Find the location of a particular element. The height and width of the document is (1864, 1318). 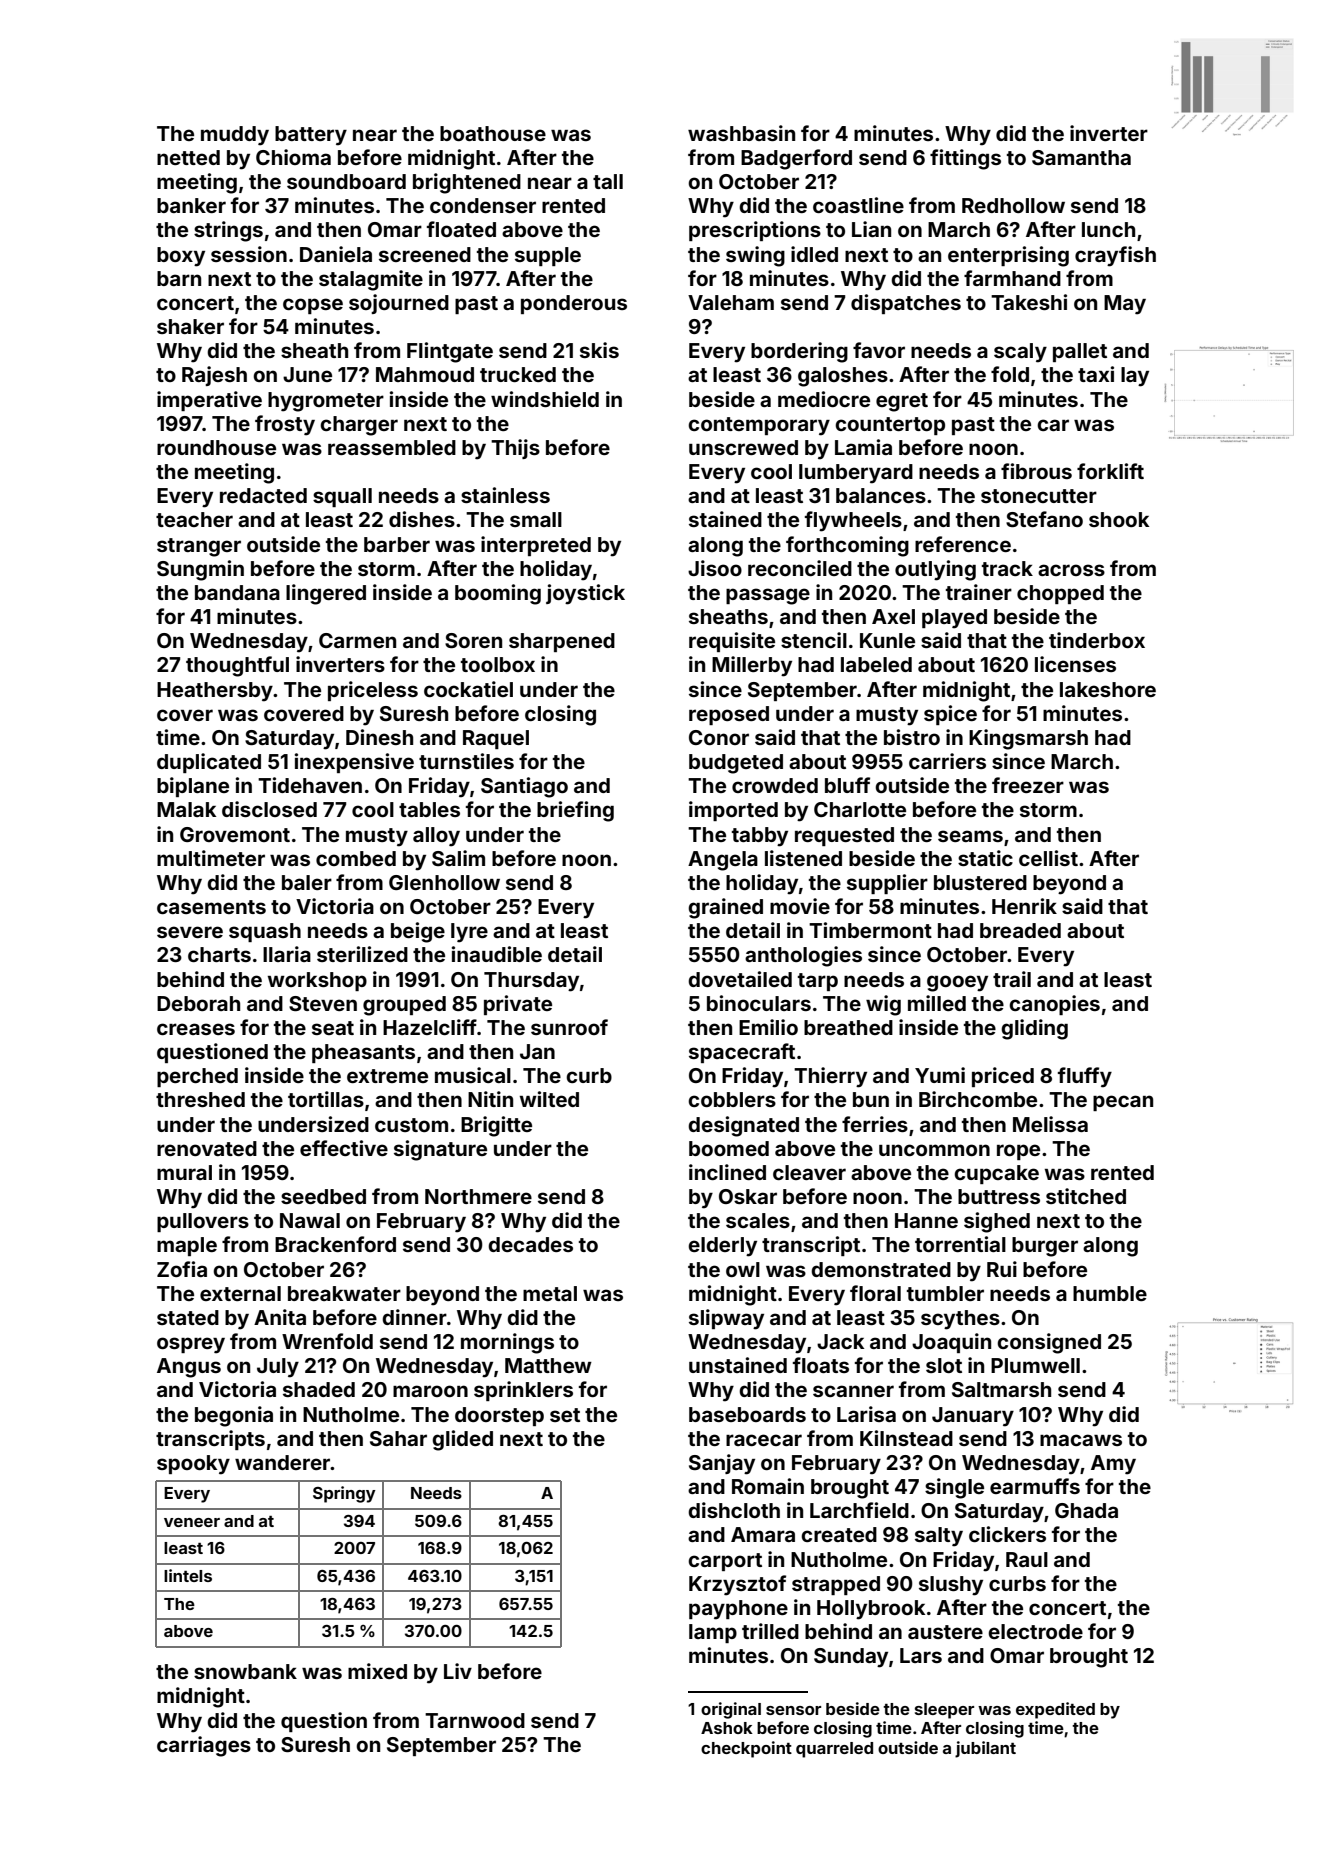

interpreted is located at coordinates (536, 546).
